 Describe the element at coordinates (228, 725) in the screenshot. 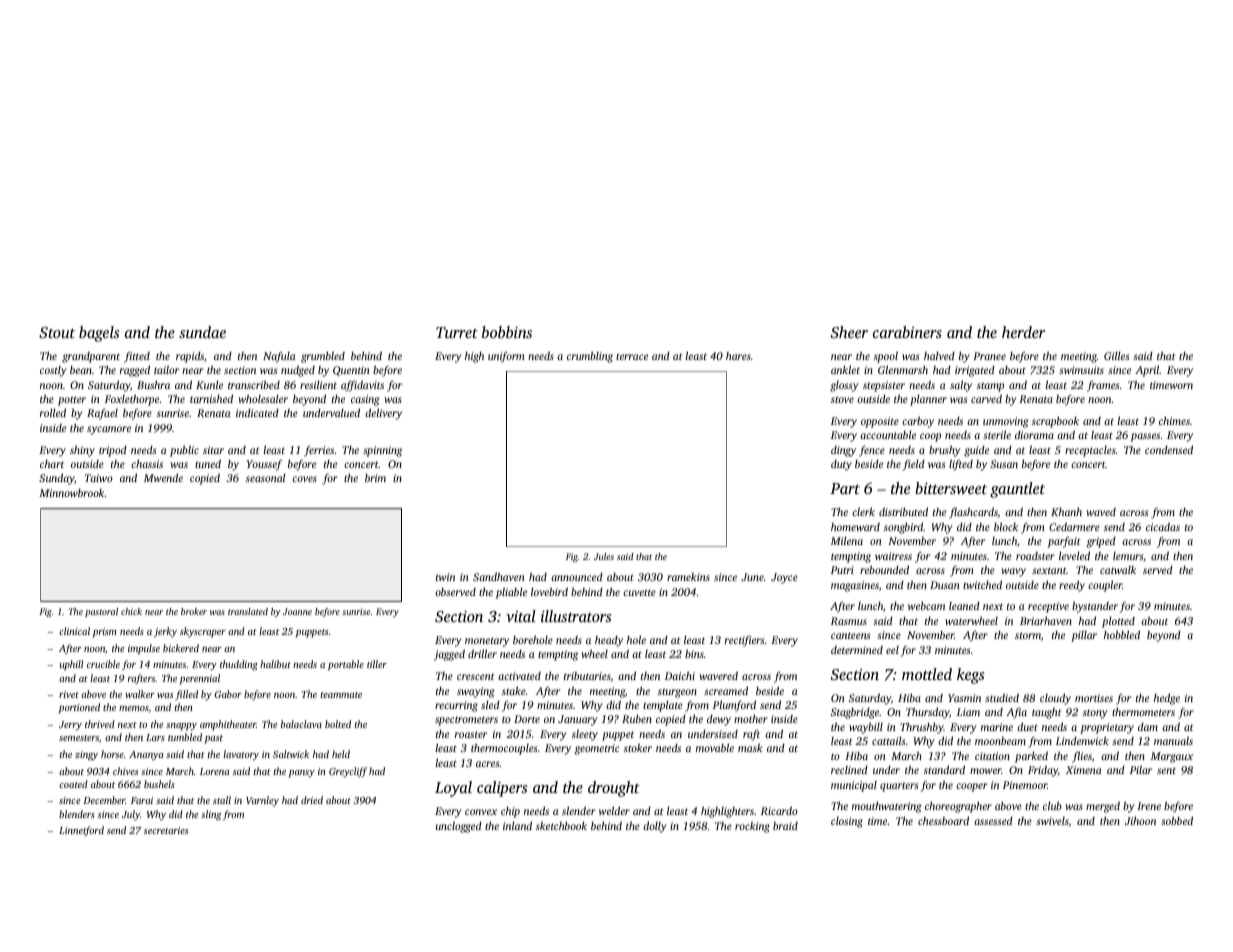

I see `amphitheater` at that location.
